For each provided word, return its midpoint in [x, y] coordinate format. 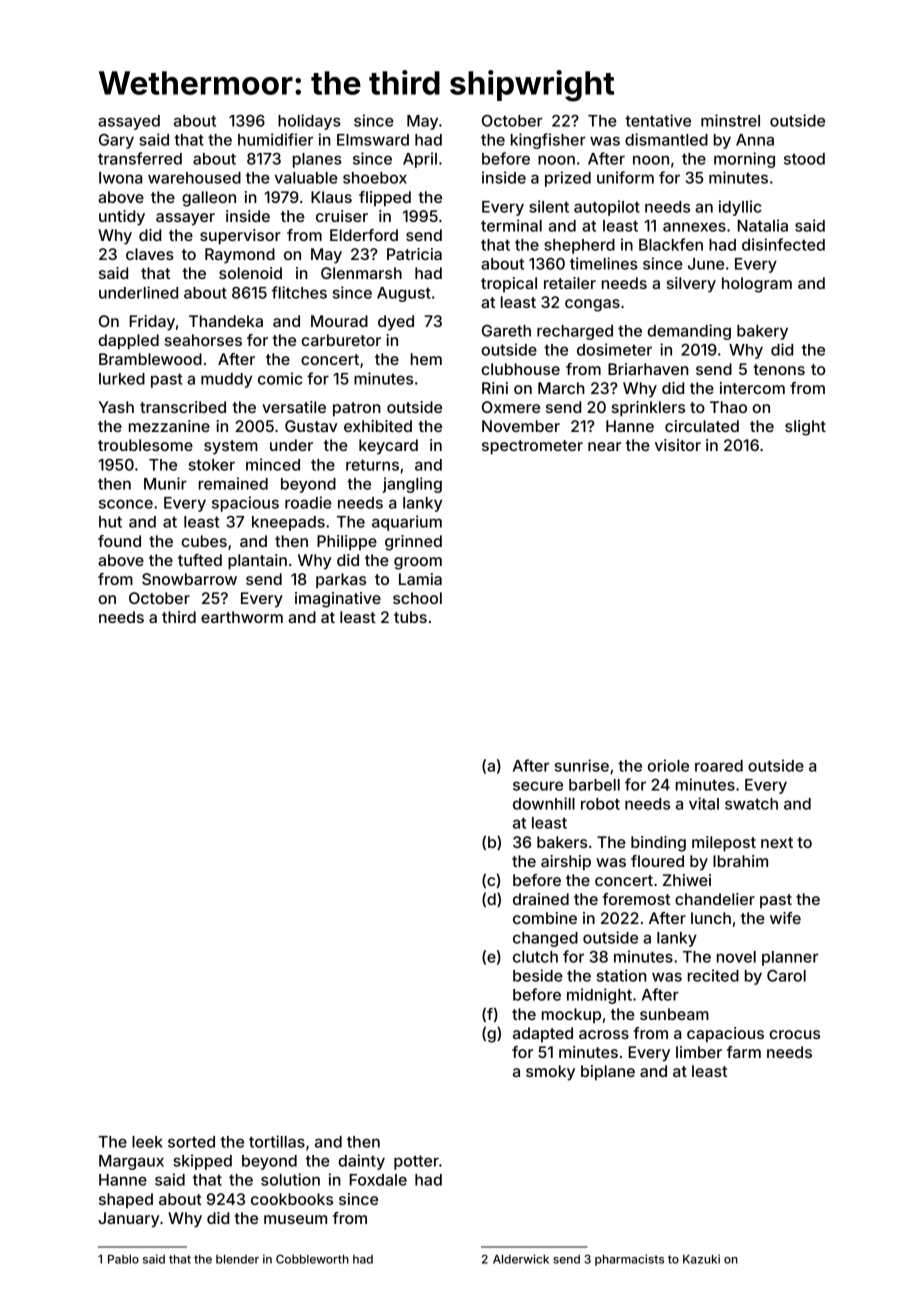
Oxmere [511, 407]
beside [538, 975]
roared [719, 766]
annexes [694, 227]
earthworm [242, 617]
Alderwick [521, 1259]
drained [541, 899]
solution [290, 1179]
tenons [779, 369]
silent [549, 206]
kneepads [288, 523]
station [621, 975]
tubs [410, 617]
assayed [129, 122]
